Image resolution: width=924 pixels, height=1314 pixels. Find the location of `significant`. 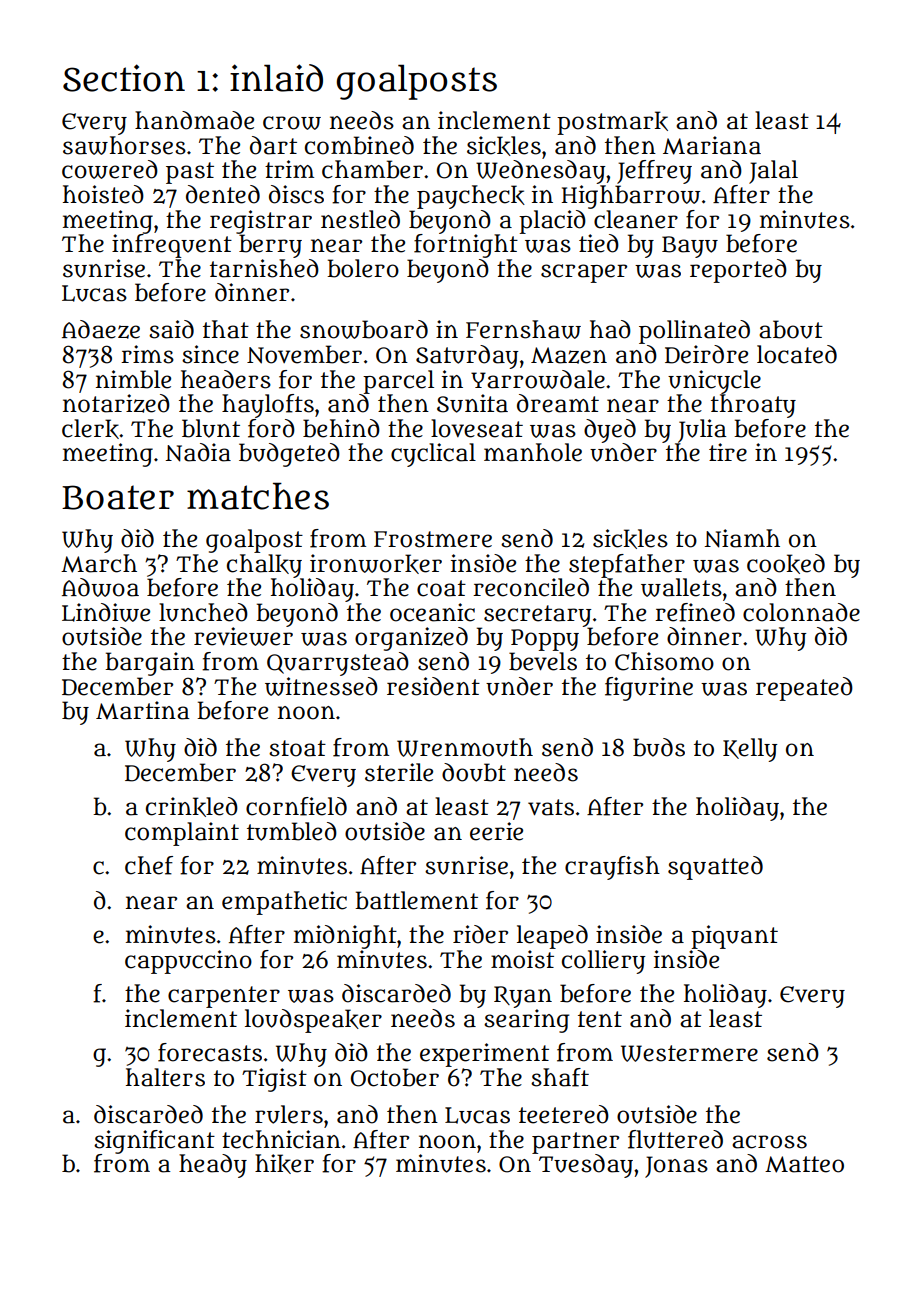

significant is located at coordinates (154, 1142).
